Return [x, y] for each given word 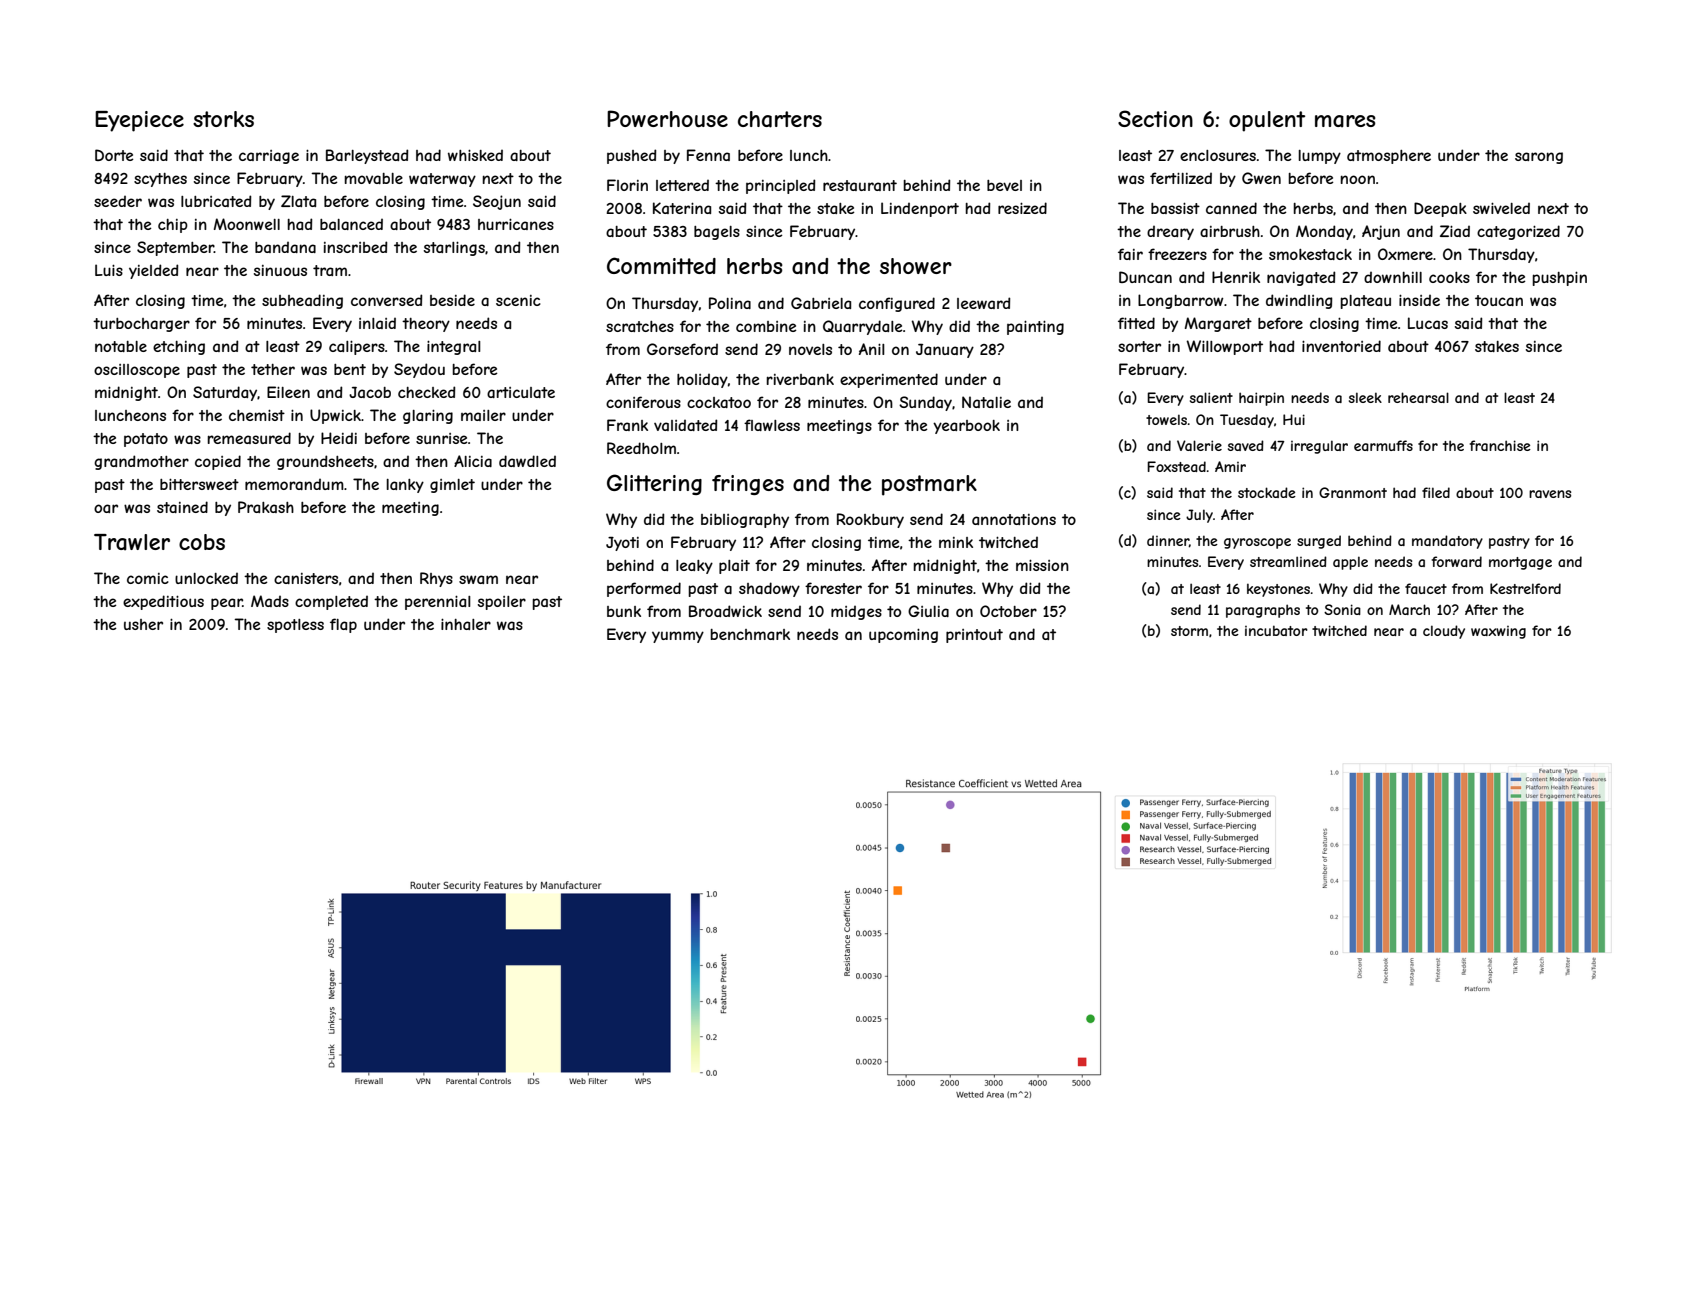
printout [974, 636]
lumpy [1320, 157]
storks [223, 119]
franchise [1500, 445]
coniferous [643, 402]
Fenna [708, 155]
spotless [295, 626]
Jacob [370, 392]
